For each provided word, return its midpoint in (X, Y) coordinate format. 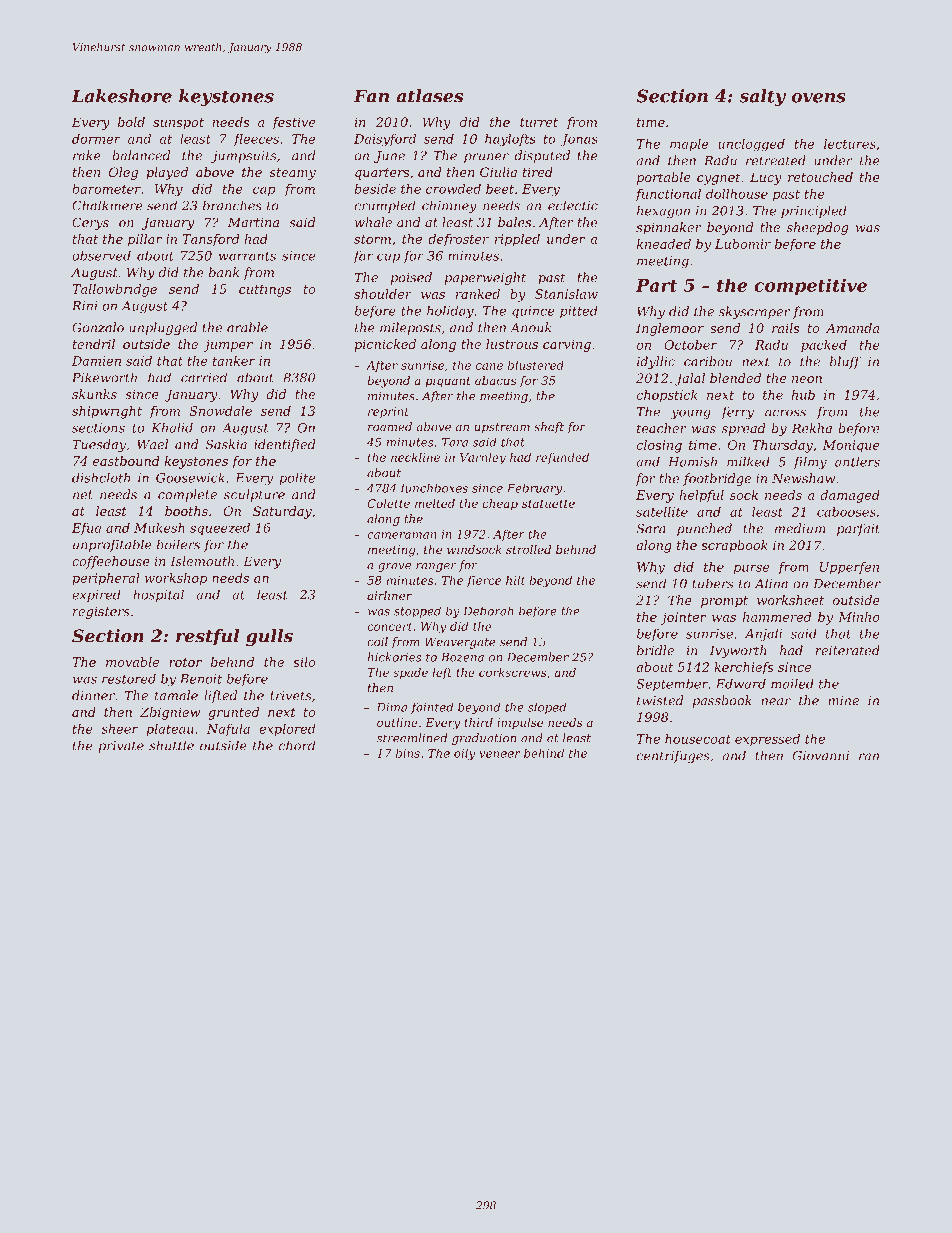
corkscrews (512, 672)
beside (375, 189)
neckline (415, 457)
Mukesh (159, 528)
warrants (247, 256)
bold (131, 122)
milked (748, 461)
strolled (528, 549)
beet (500, 189)
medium (800, 528)
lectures (850, 144)
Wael (152, 444)
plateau (170, 730)
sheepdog (817, 228)
